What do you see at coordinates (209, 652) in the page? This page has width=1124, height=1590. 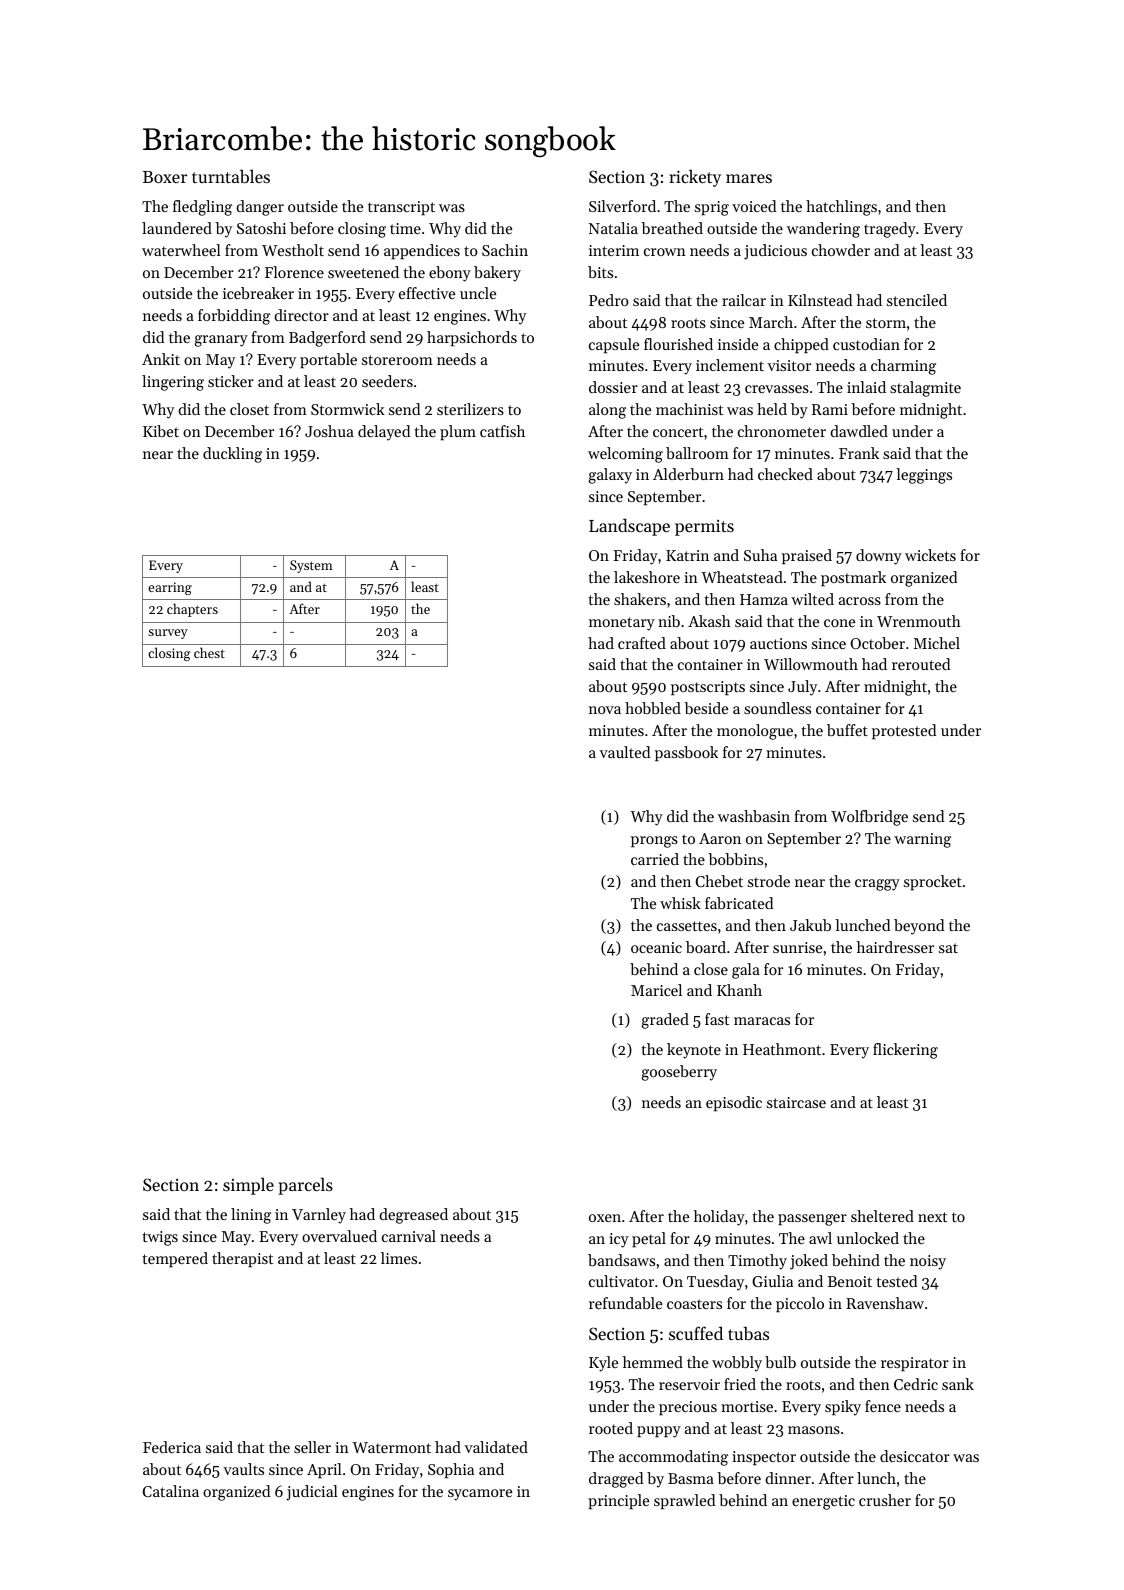 I see `chest` at bounding box center [209, 652].
